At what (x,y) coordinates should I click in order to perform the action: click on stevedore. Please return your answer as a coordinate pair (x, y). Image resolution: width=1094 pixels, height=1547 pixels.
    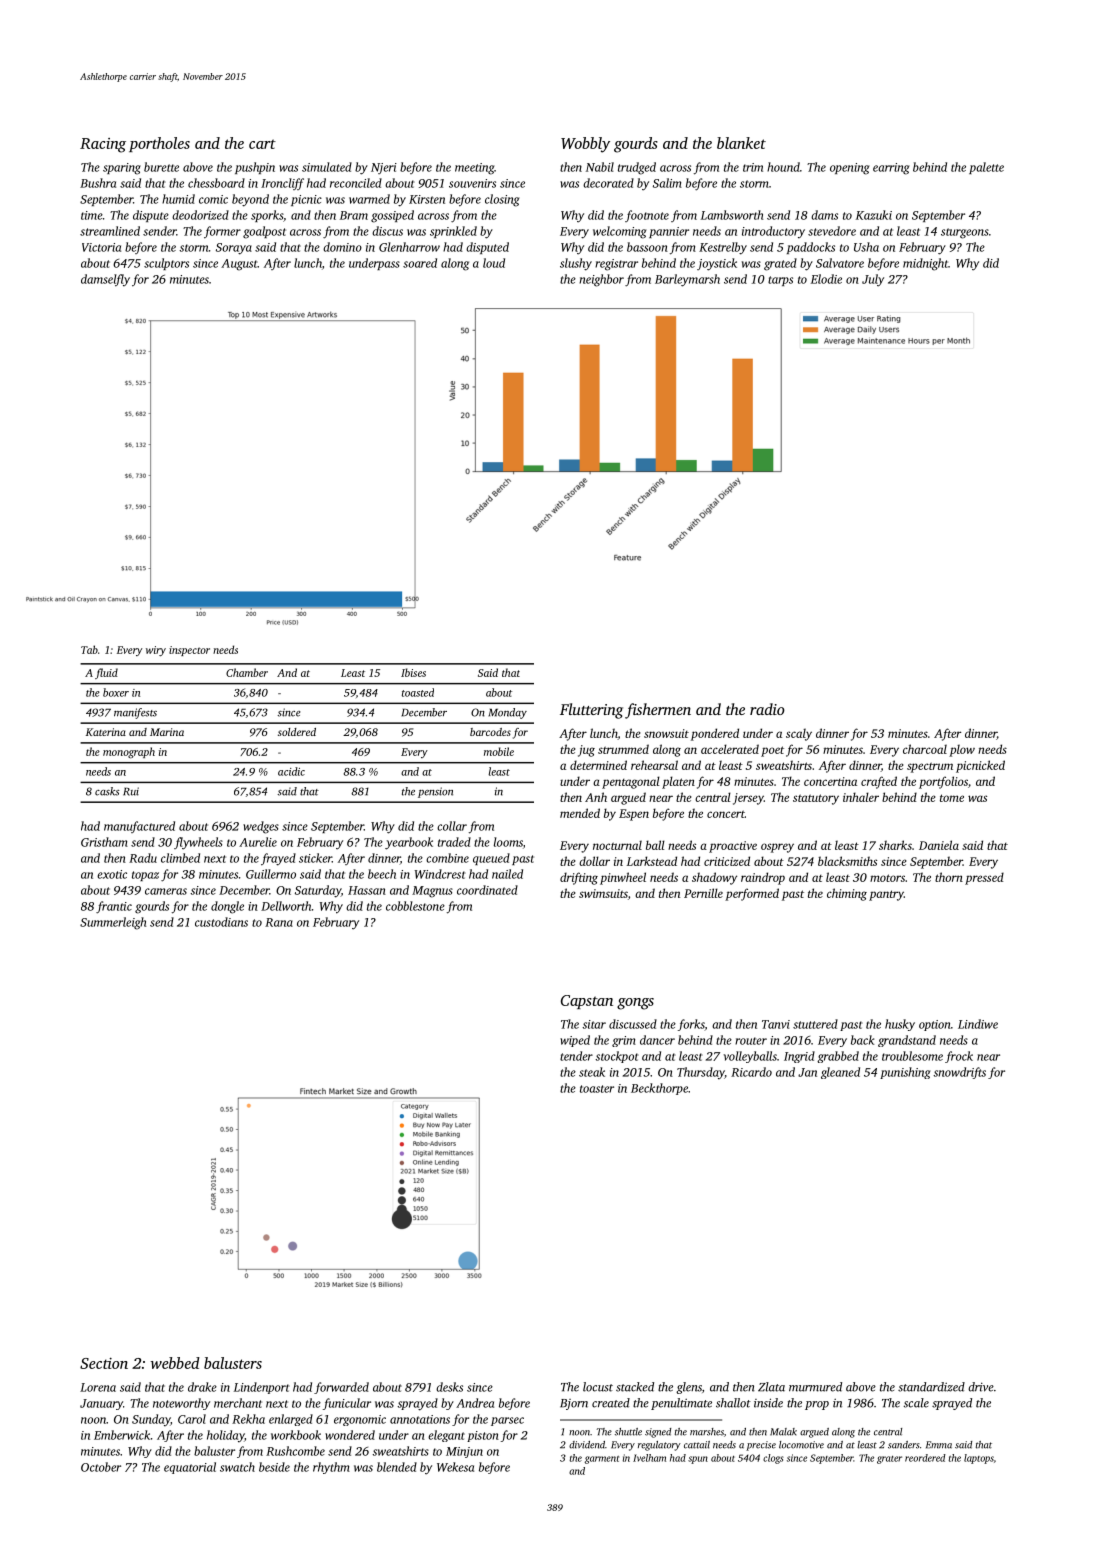
    Looking at the image, I should click on (832, 231).
